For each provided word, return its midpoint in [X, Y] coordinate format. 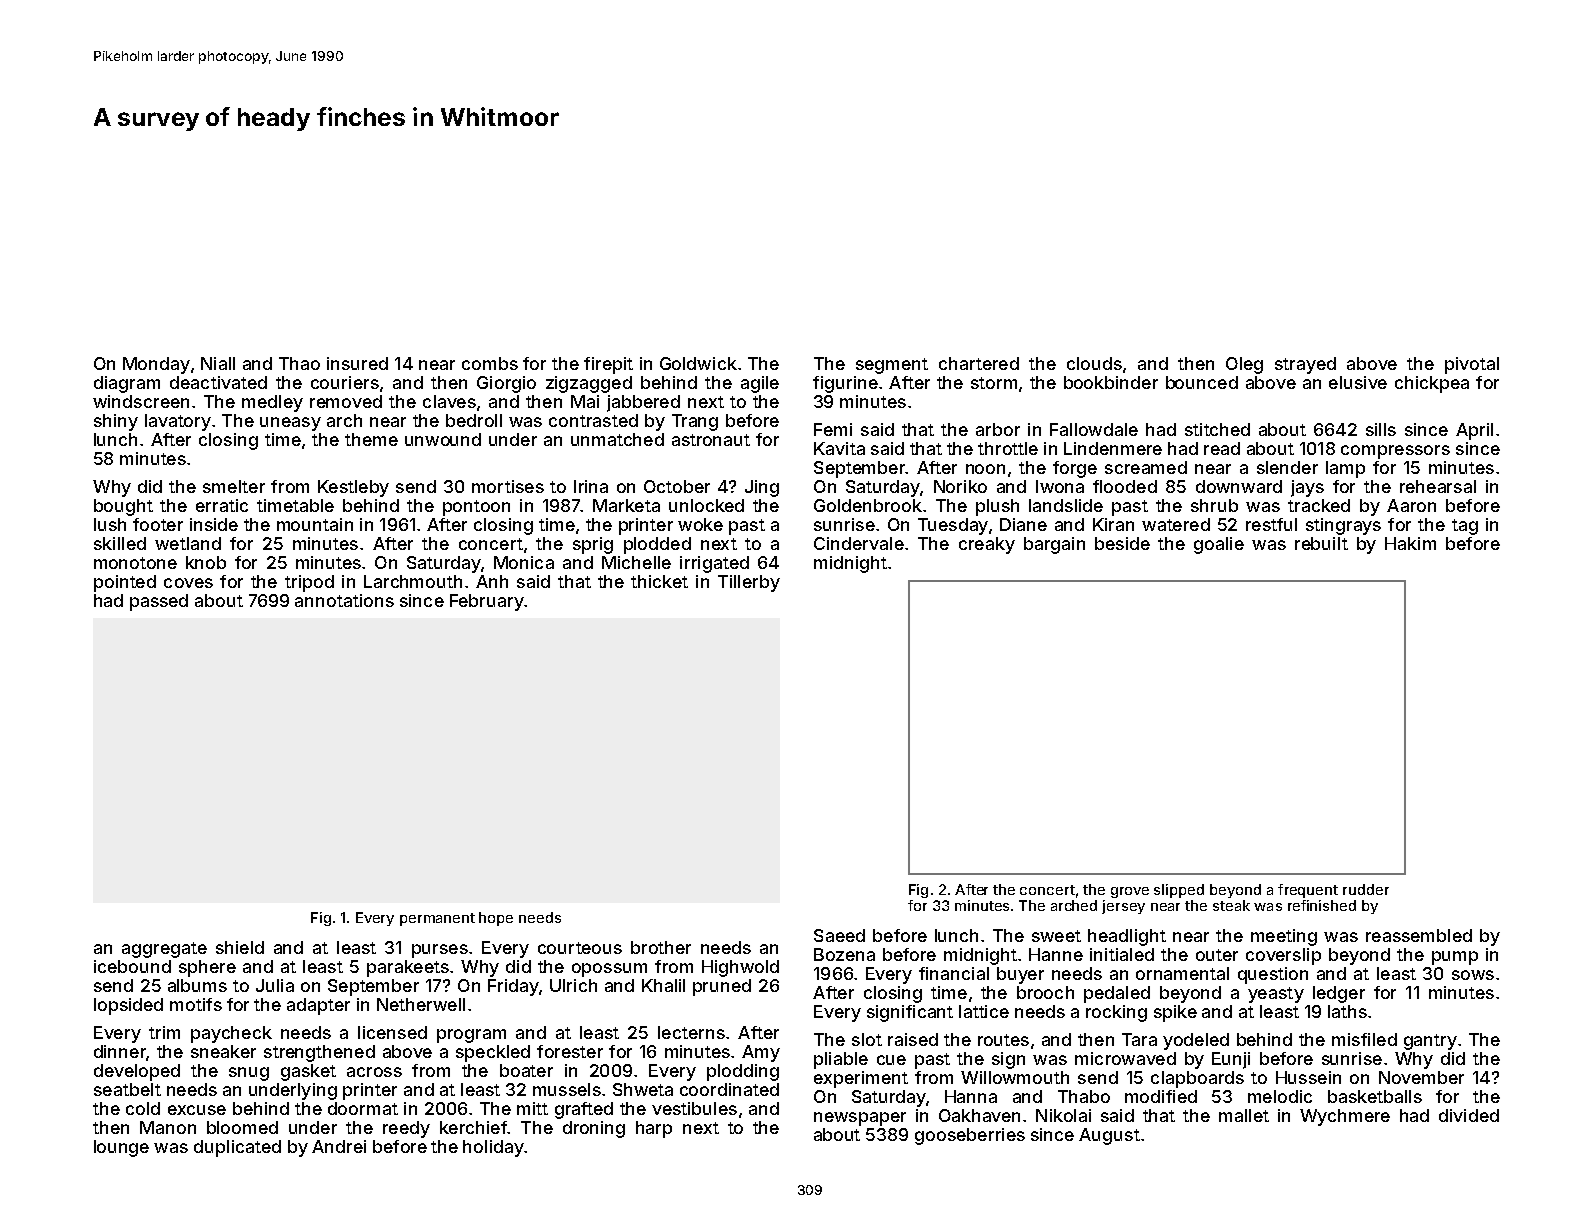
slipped [1179, 891]
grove [1130, 892]
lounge [121, 1148]
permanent [437, 919]
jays [1307, 488]
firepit [608, 365]
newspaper [860, 1119]
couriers [345, 382]
